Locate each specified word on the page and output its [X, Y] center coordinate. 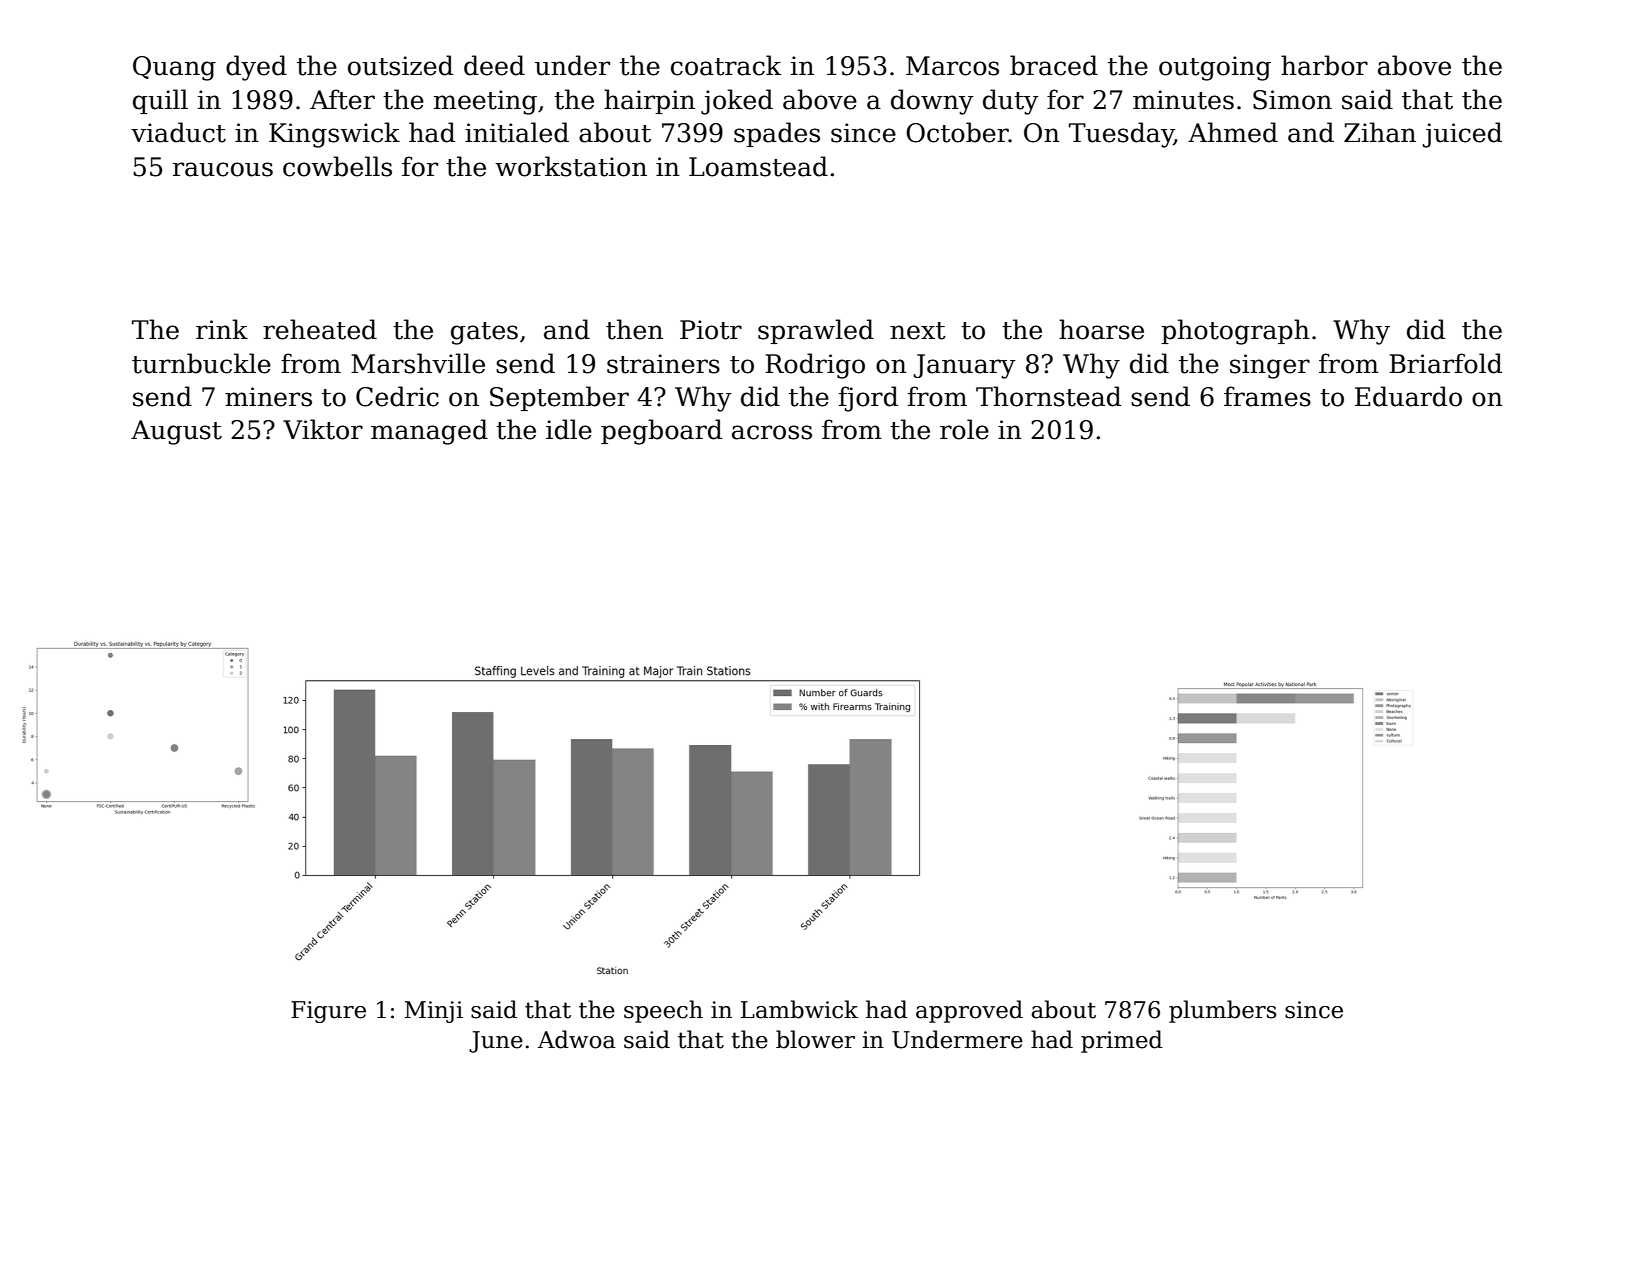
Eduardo [1408, 396]
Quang [174, 68]
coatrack [726, 65]
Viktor [323, 429]
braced [1054, 65]
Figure [328, 1012]
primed [1122, 1041]
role [964, 429]
